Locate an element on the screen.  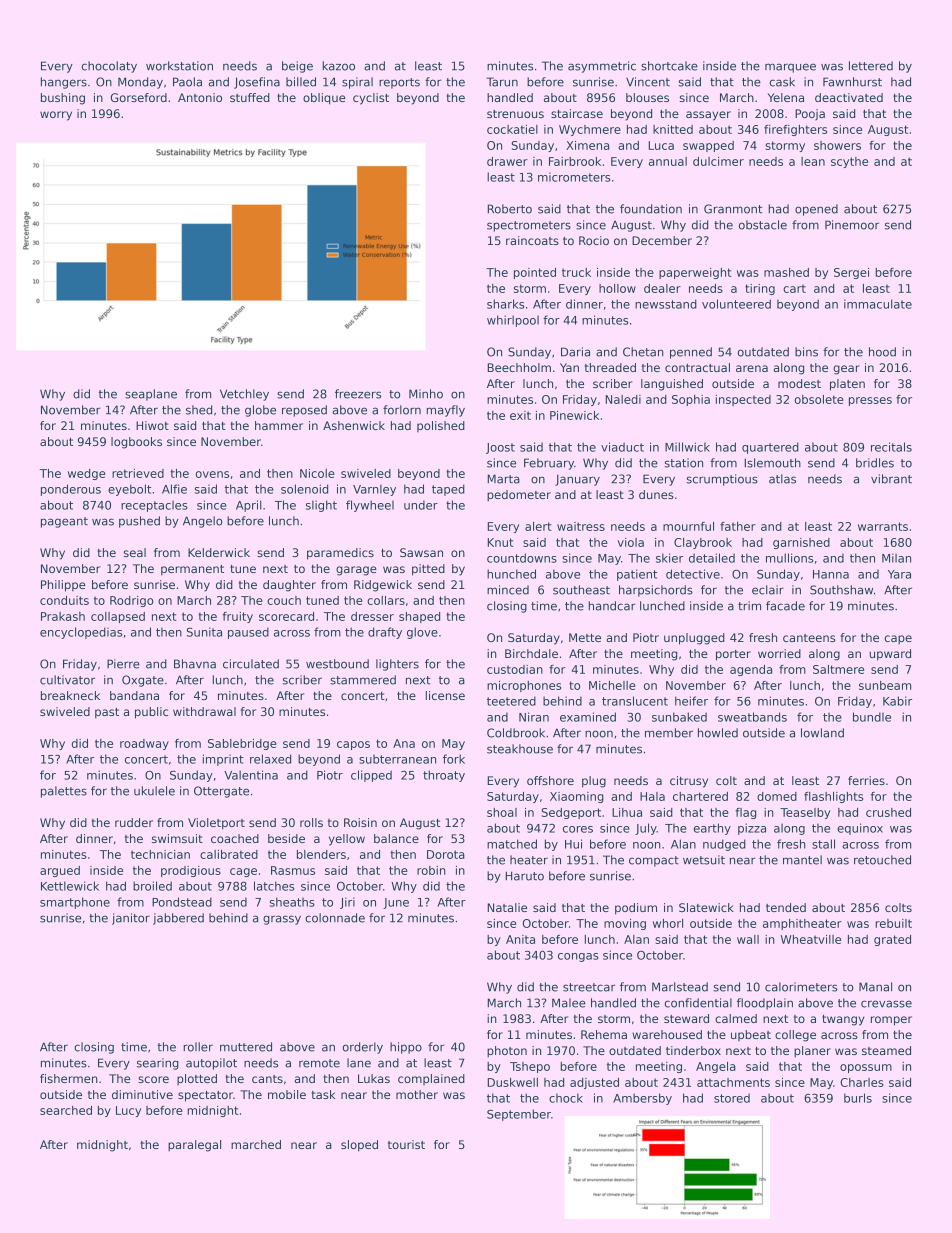
steamed is located at coordinates (886, 1050).
